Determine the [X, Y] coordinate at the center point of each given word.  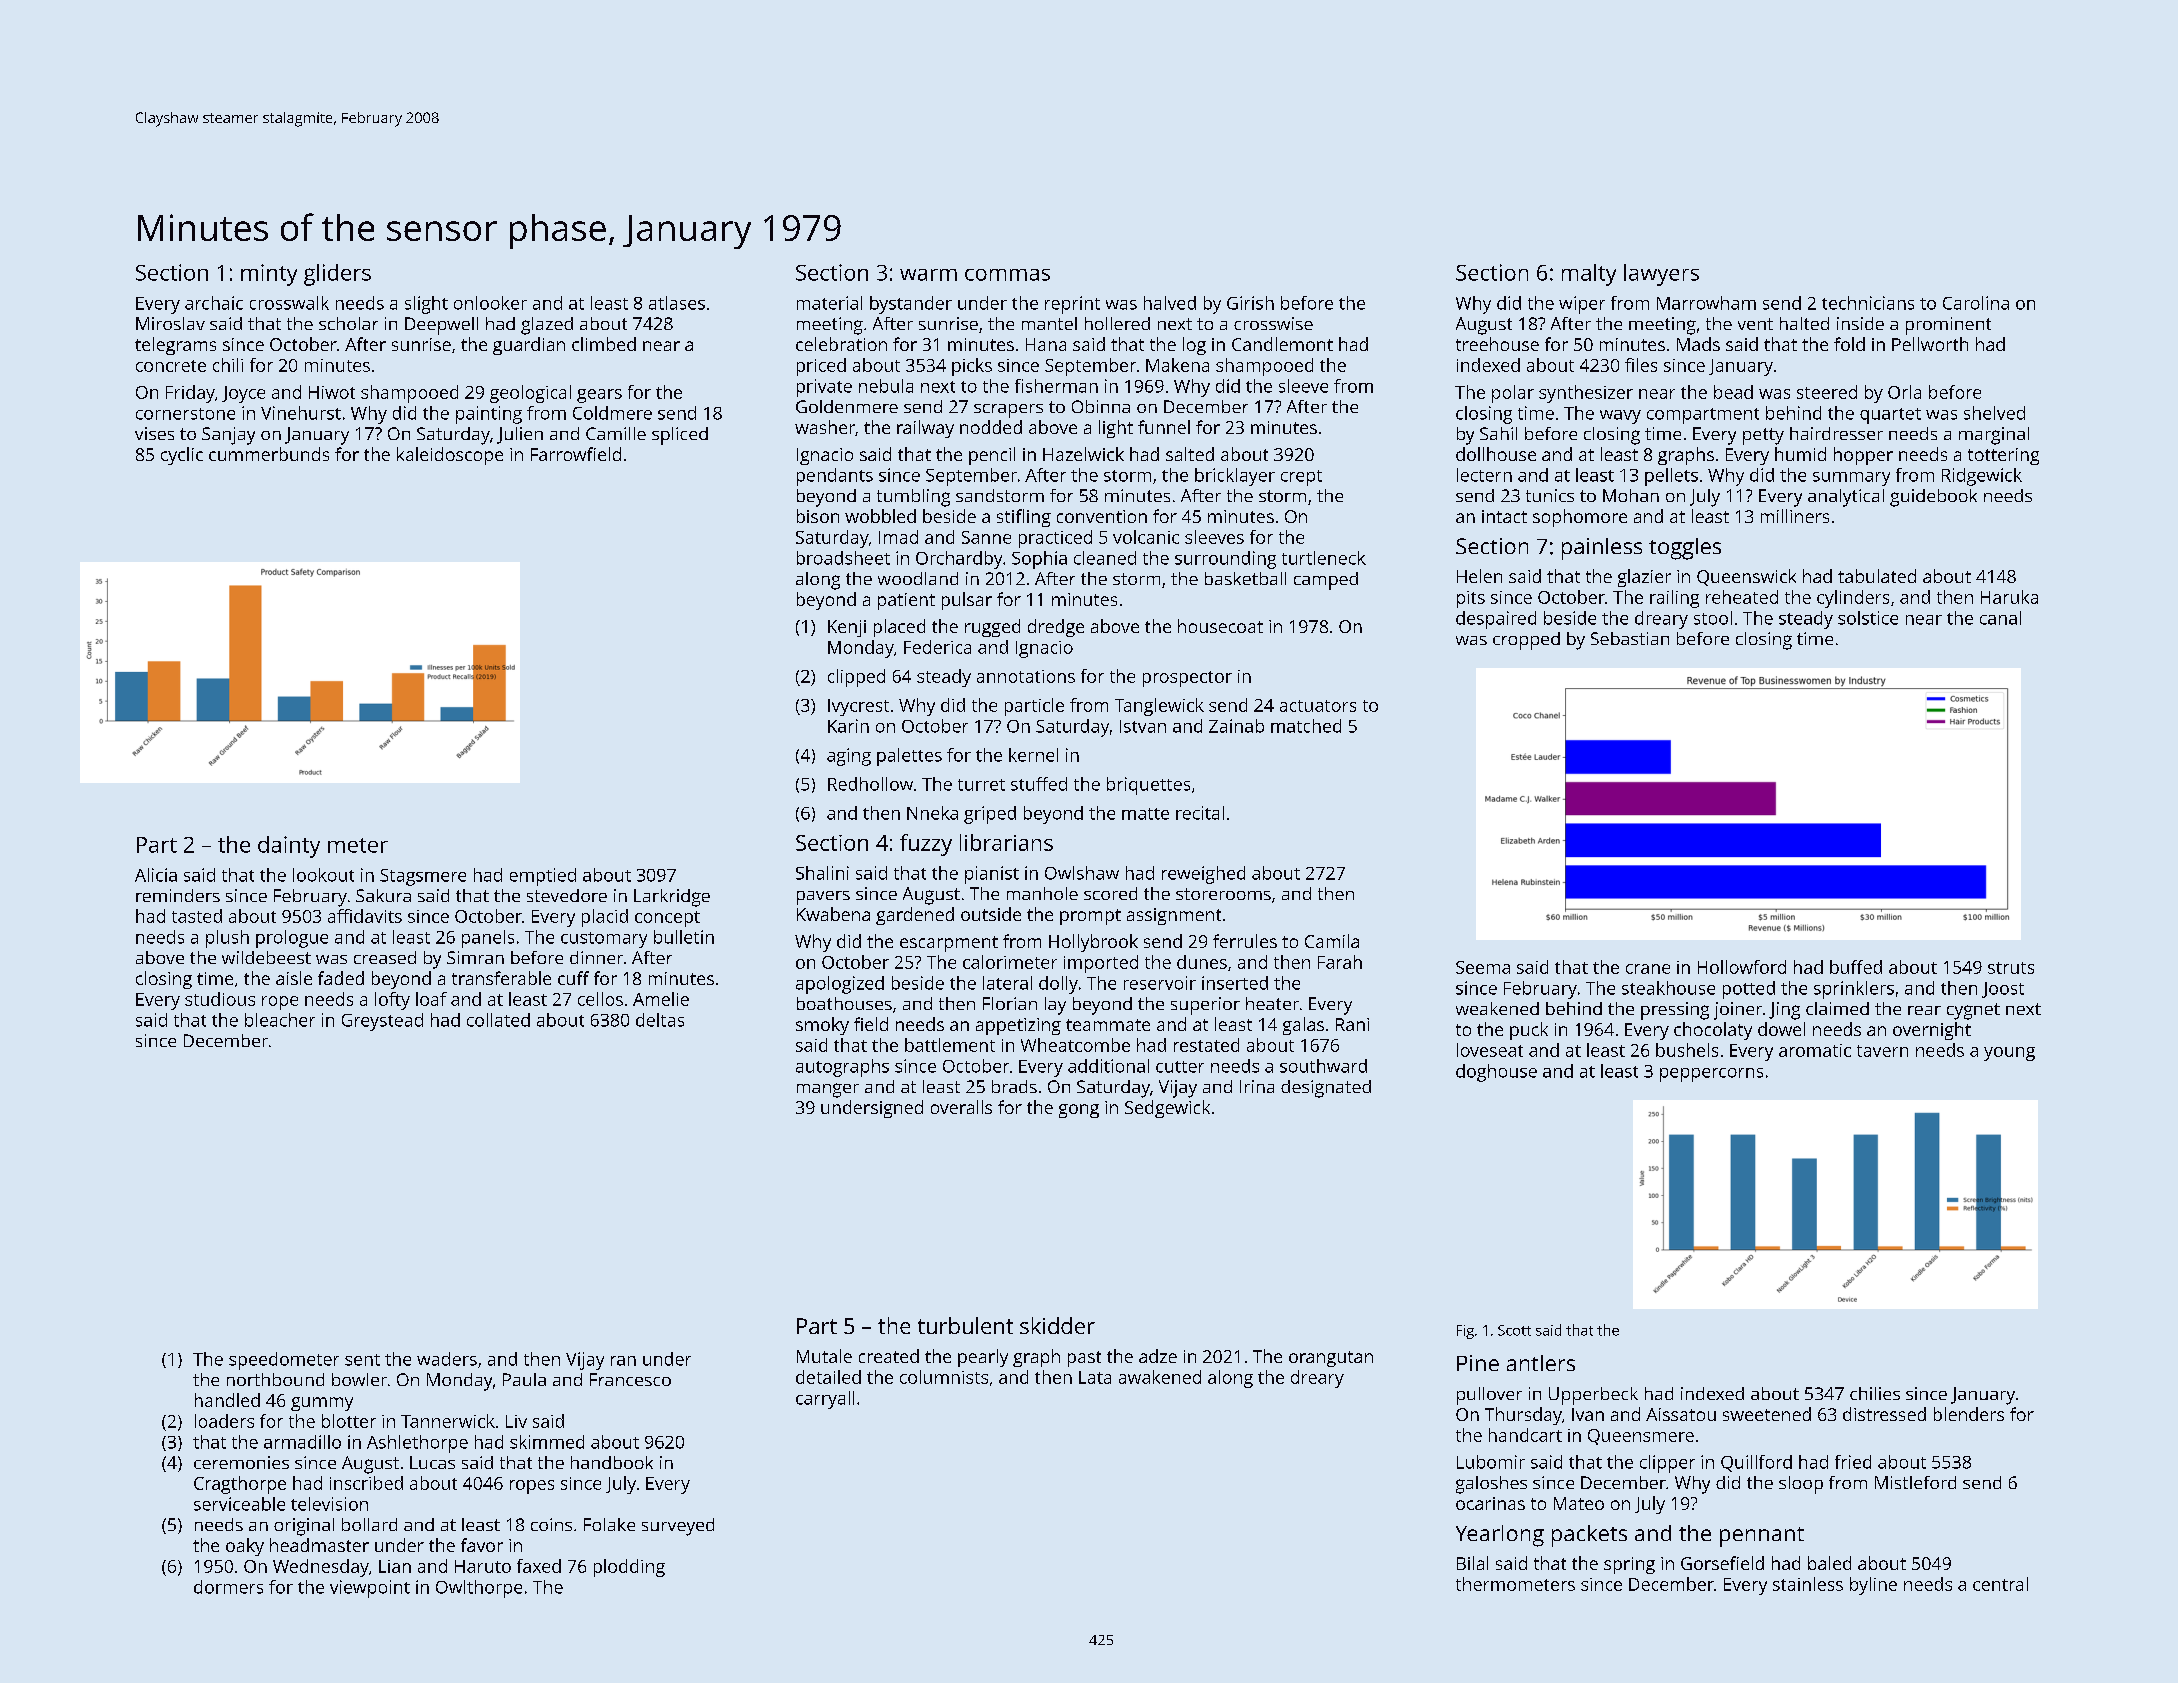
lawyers [1661, 275]
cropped [1526, 641]
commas [1007, 275]
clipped [856, 678]
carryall [825, 1400]
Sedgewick [1167, 1109]
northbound [275, 1379]
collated [498, 1020]
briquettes [1148, 786]
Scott [1514, 1330]
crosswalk [289, 303]
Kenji [847, 628]
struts [2011, 968]
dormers [228, 1587]
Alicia [156, 875]
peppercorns [1711, 1075]
